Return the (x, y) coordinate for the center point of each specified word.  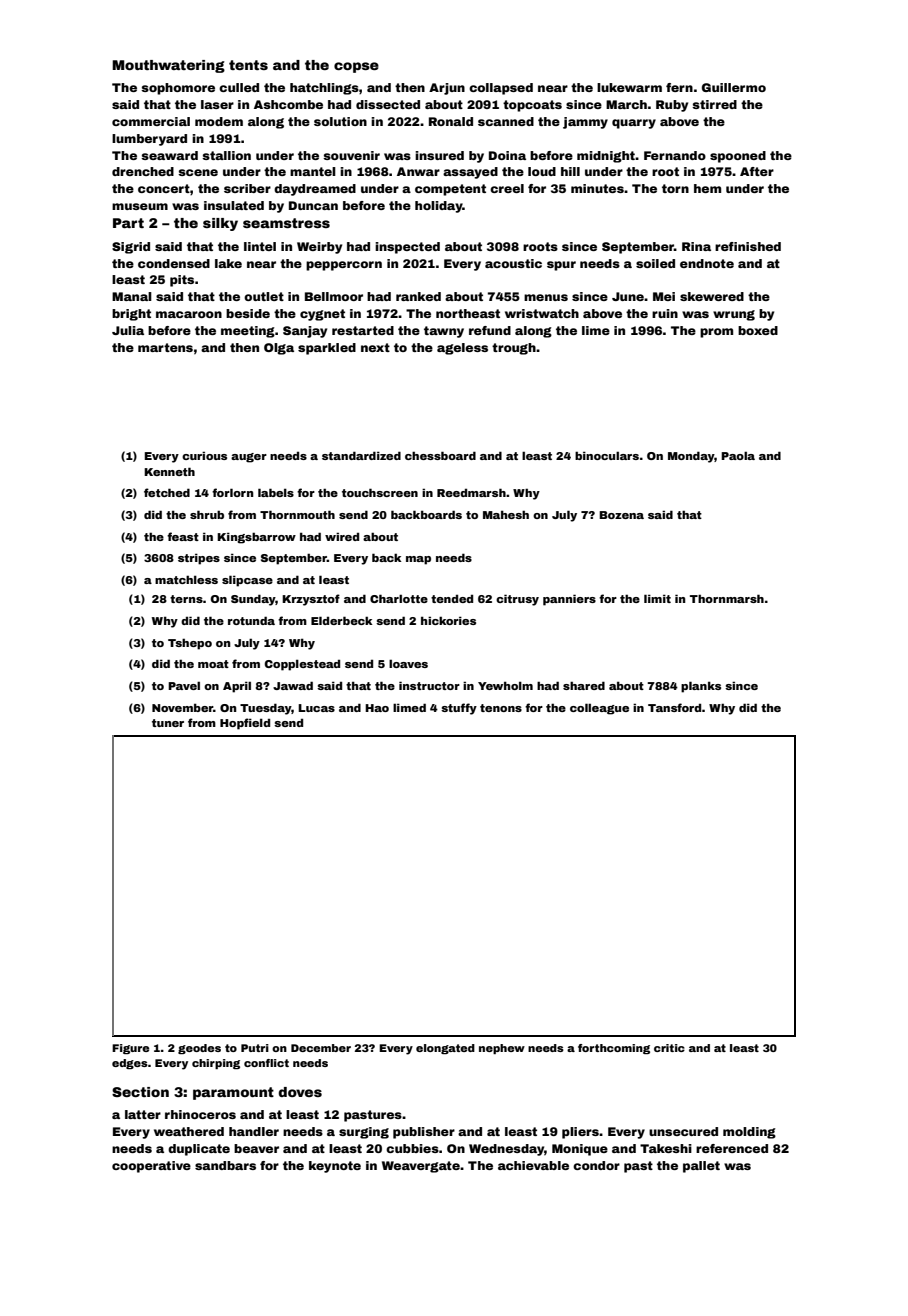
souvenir (351, 155)
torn (675, 188)
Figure (130, 1049)
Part (128, 223)
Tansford (674, 707)
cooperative (151, 1167)
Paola (738, 455)
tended (452, 599)
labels (276, 492)
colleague (599, 709)
